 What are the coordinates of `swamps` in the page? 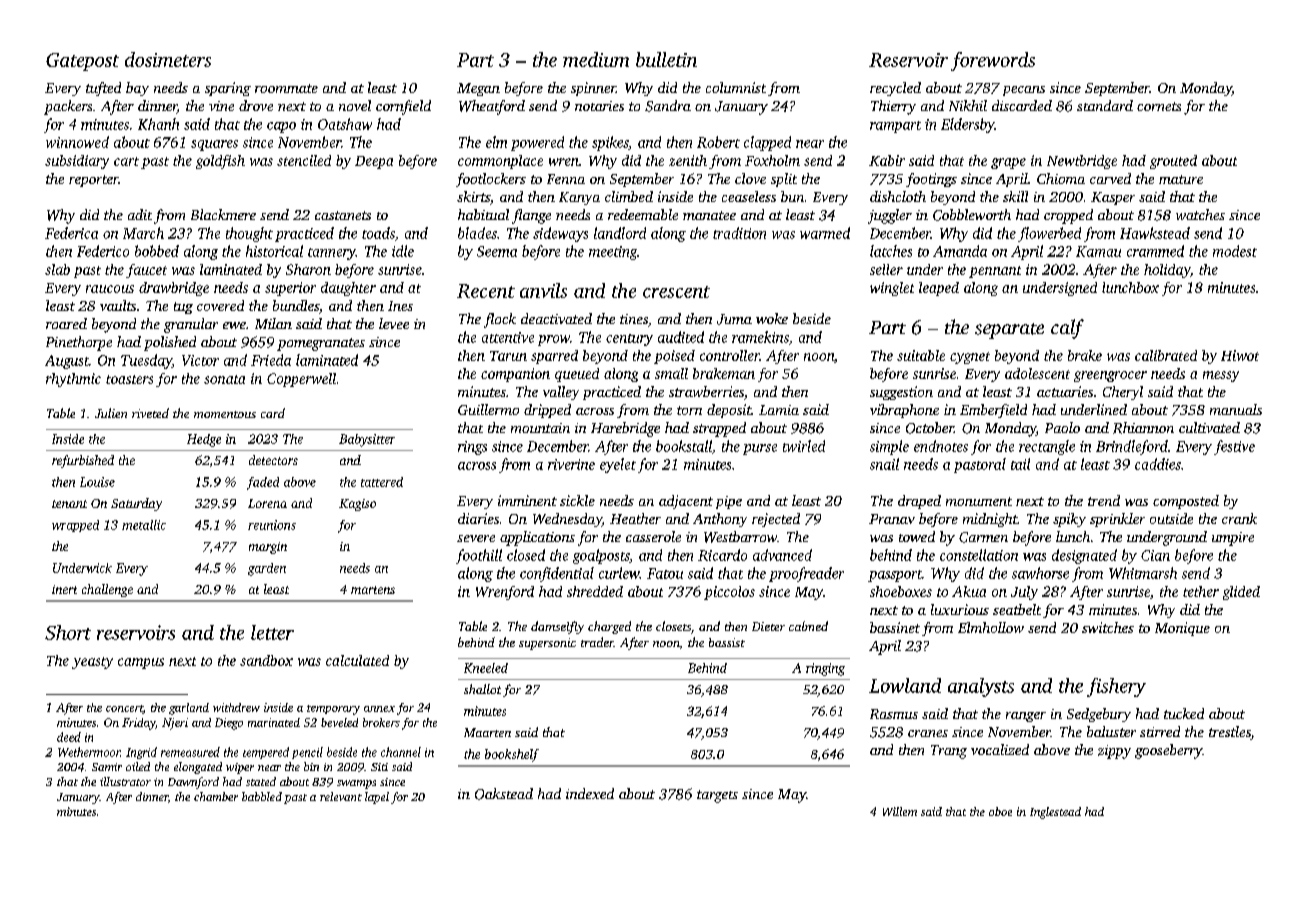 It's located at (356, 784).
